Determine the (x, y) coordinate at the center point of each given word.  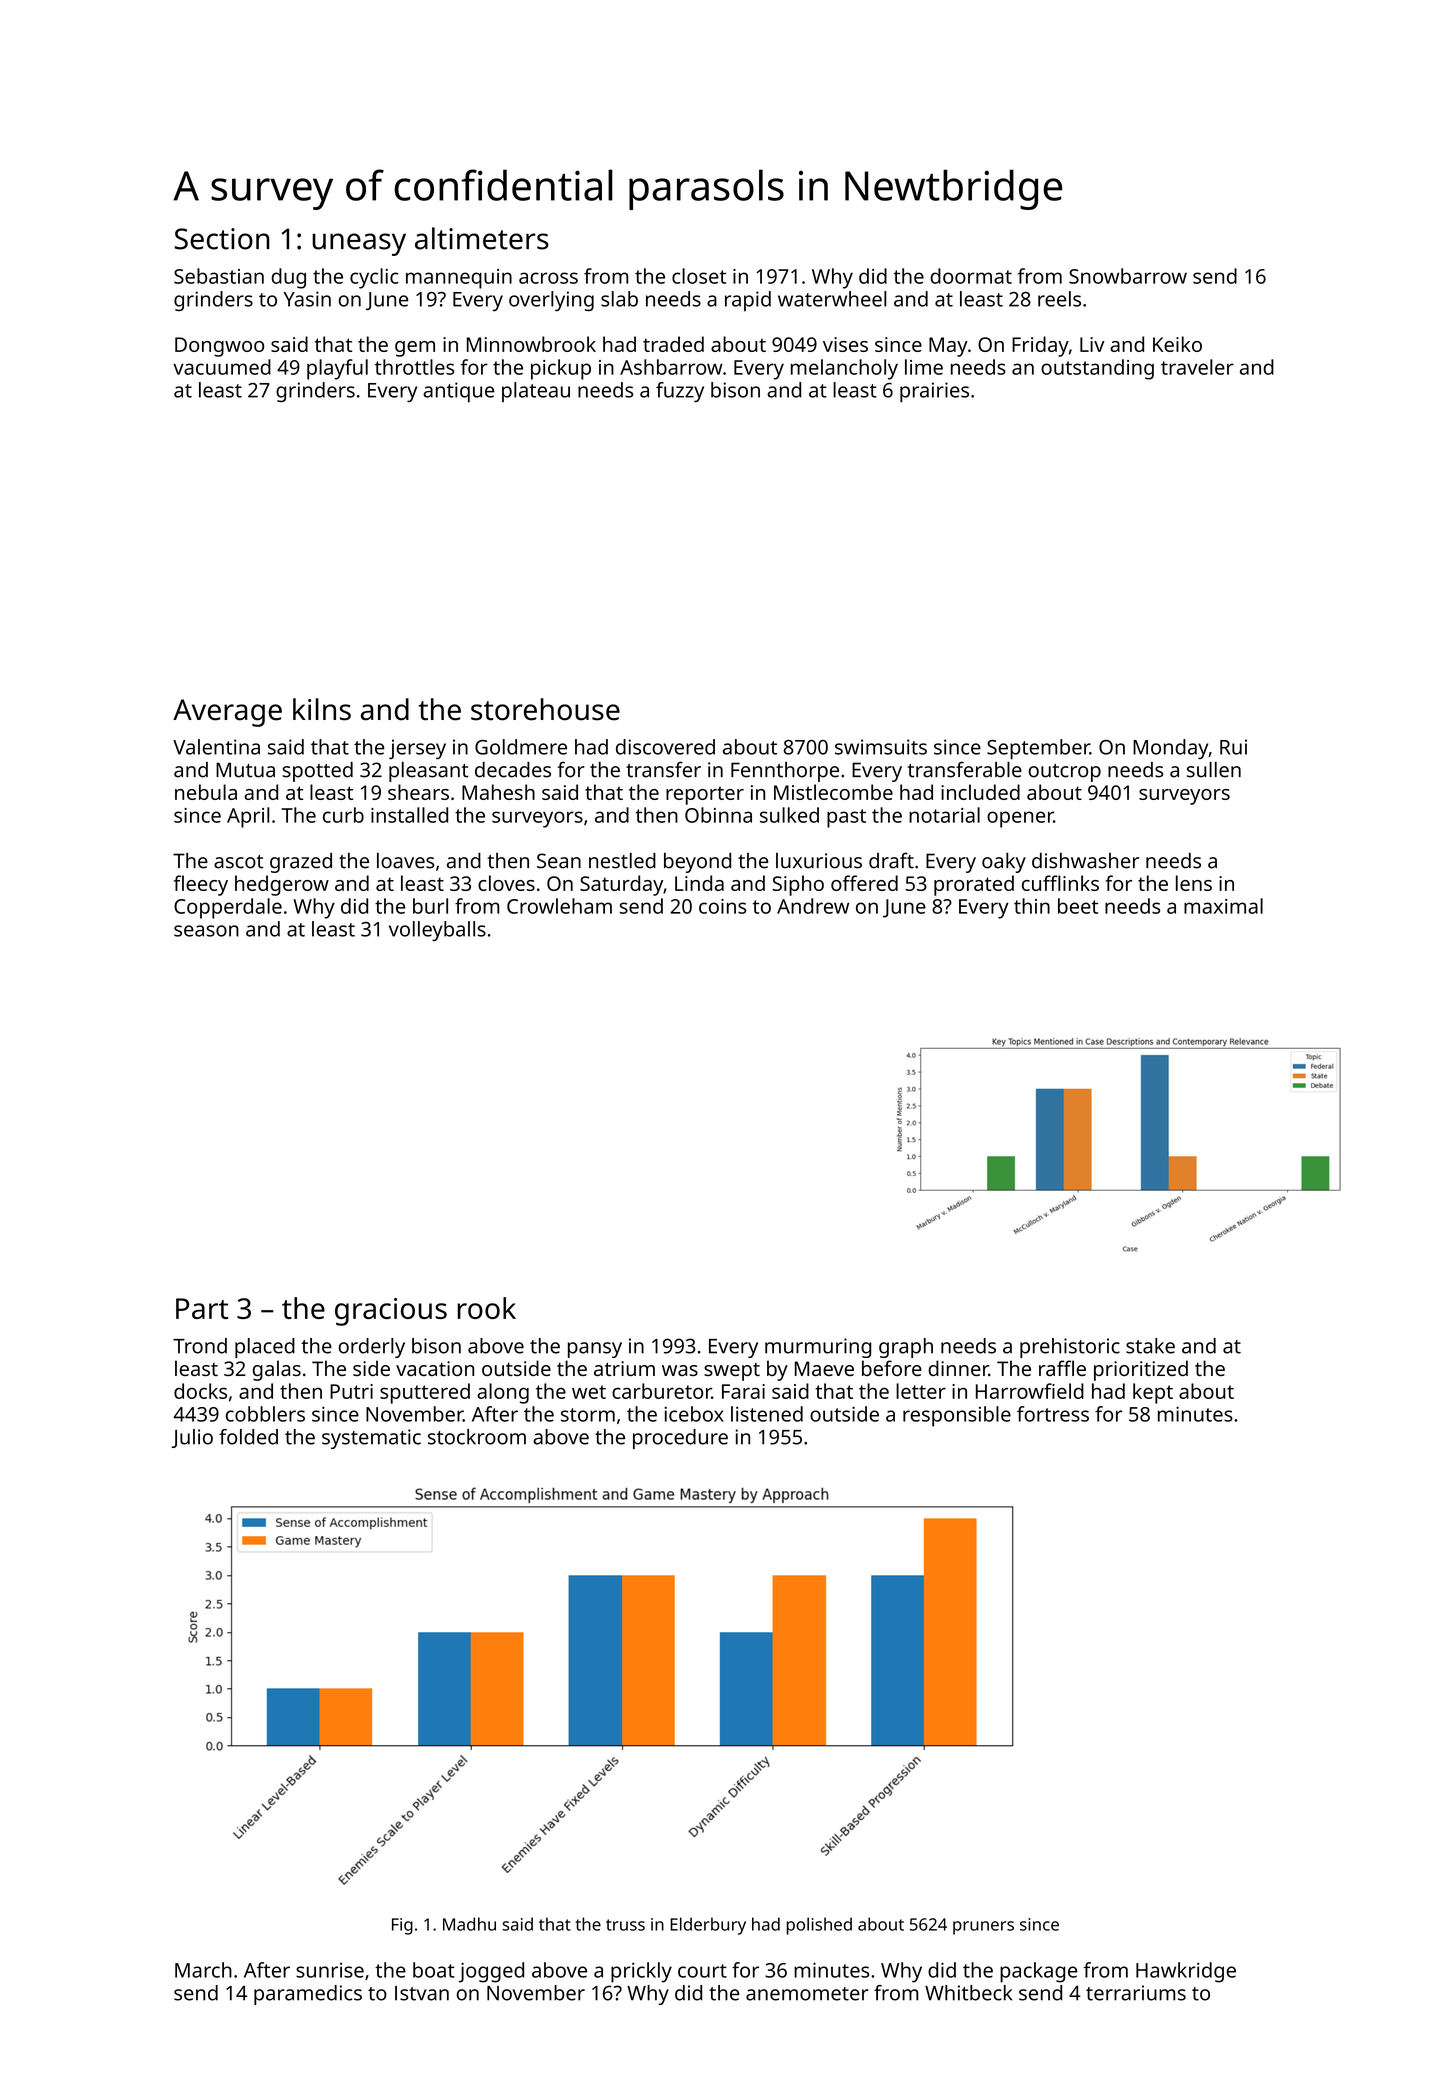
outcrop (1064, 773)
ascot (238, 862)
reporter (705, 795)
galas (276, 1370)
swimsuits (881, 747)
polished (819, 1926)
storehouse (545, 709)
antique (459, 392)
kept (1153, 1393)
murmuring (818, 1348)
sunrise (330, 1970)
